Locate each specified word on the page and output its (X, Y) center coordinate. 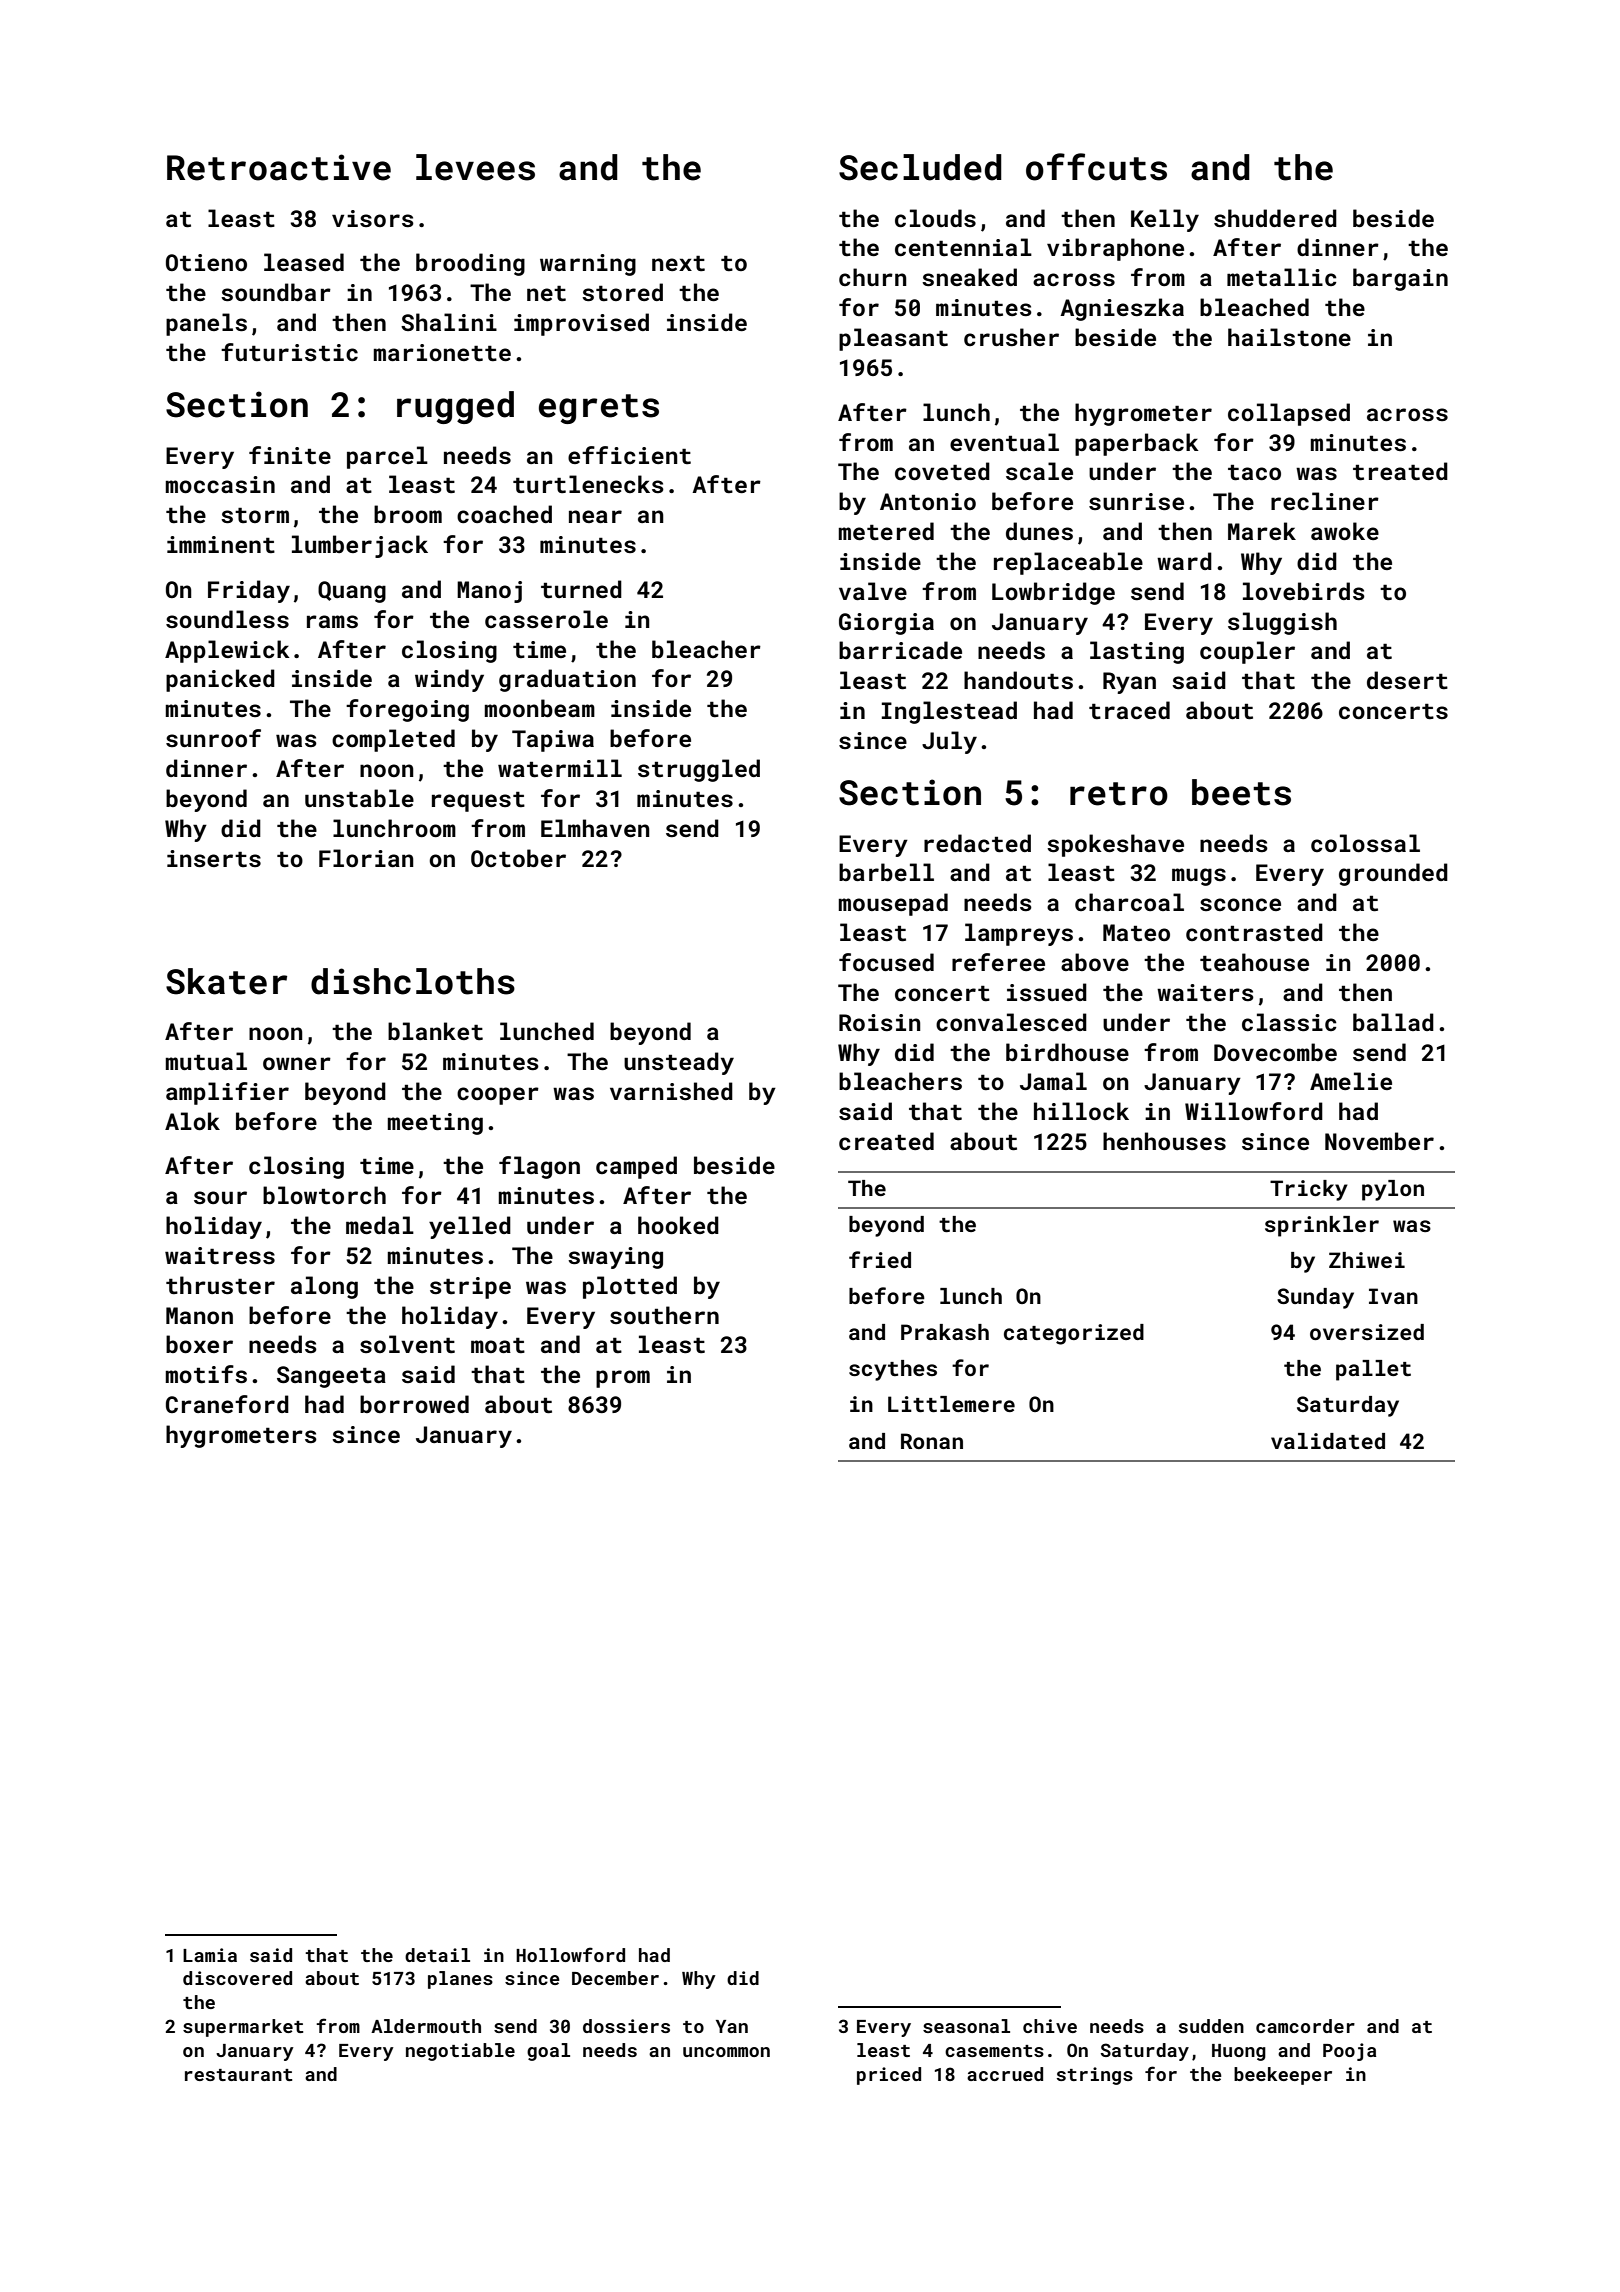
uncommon (726, 2052)
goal (548, 2052)
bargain (1400, 279)
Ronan (932, 1441)
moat (498, 1345)
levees (475, 167)
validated (1328, 1441)
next (678, 263)
